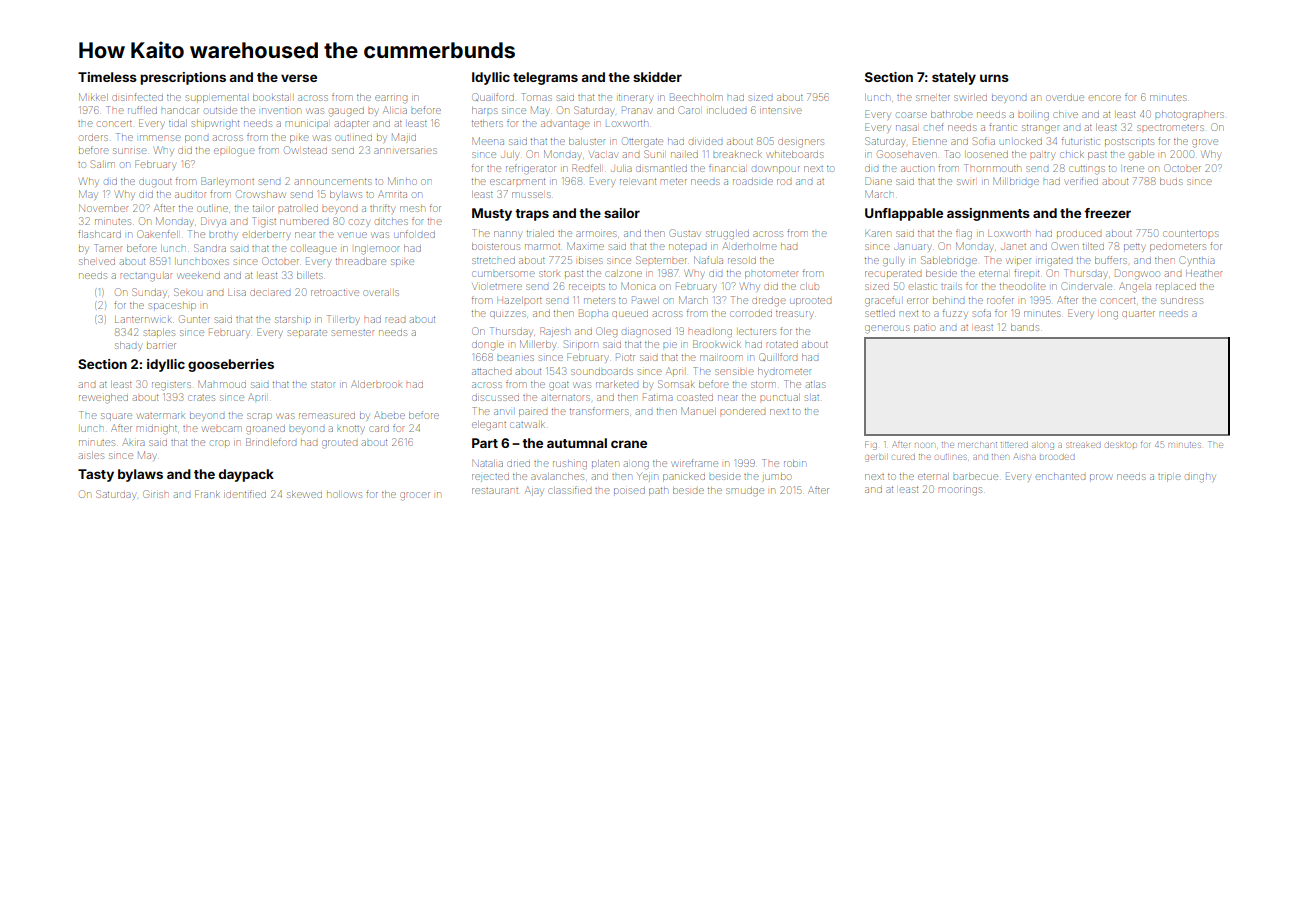 This screenshot has width=1308, height=924. Describe the element at coordinates (745, 492) in the screenshot. I see `smudge` at that location.
